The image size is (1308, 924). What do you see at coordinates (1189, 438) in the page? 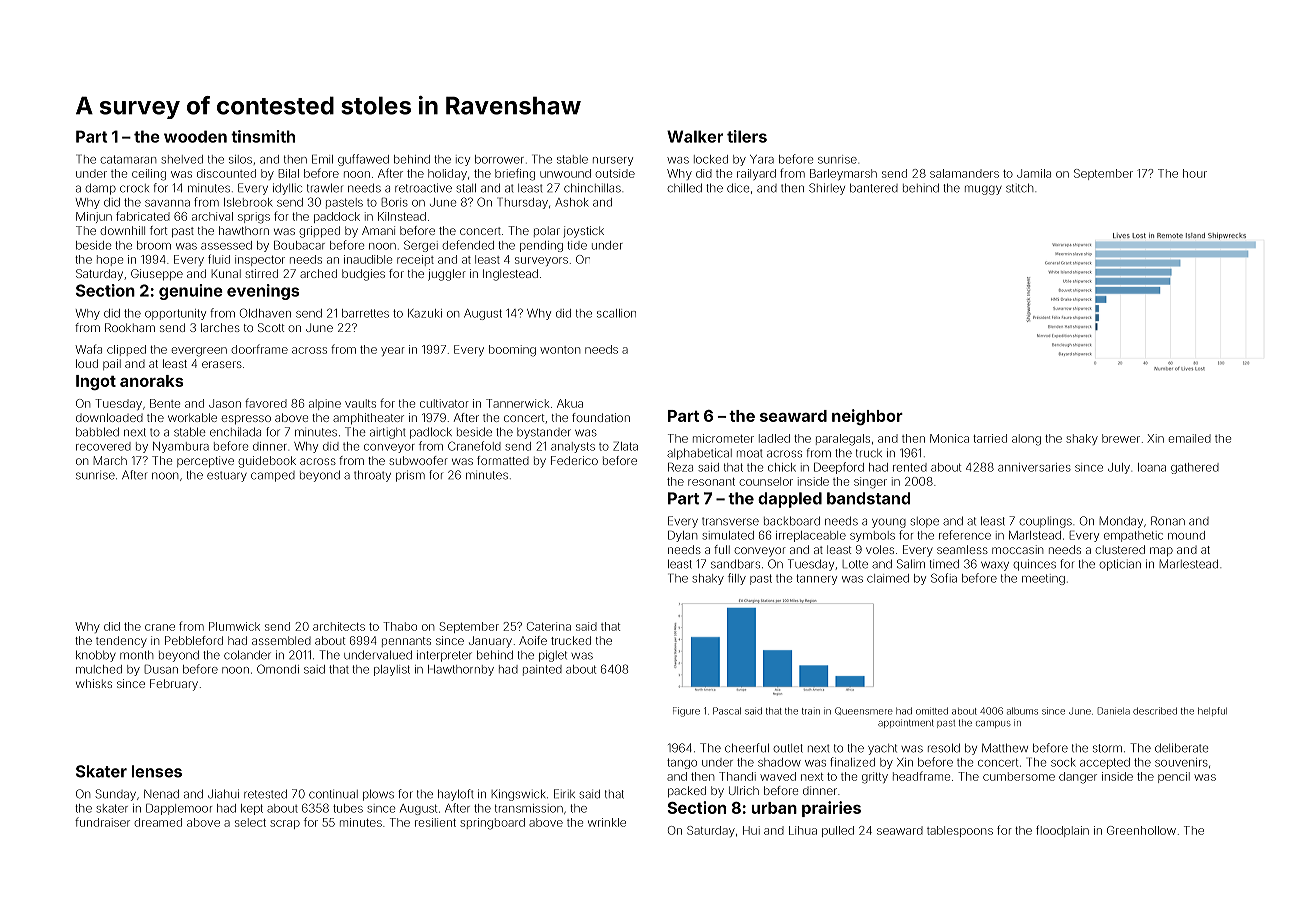
I see `emailed` at bounding box center [1189, 438].
